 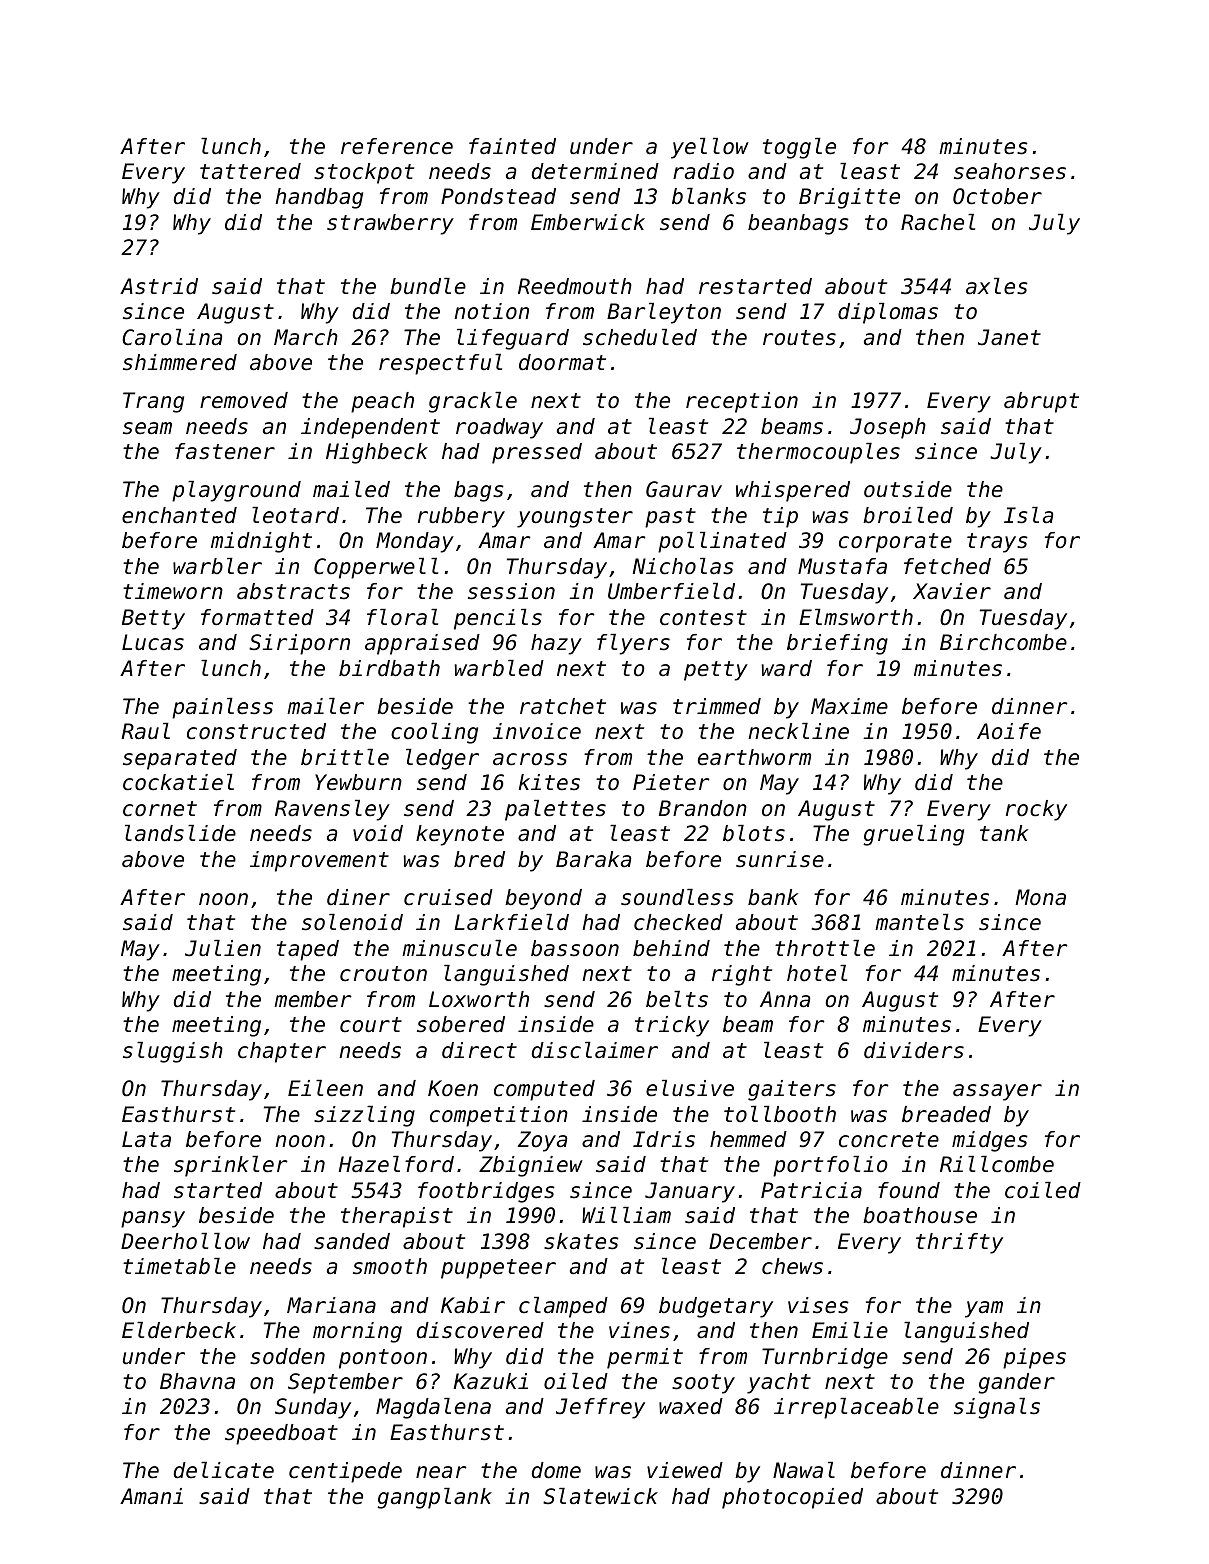 I want to click on Julien, so click(x=223, y=948).
